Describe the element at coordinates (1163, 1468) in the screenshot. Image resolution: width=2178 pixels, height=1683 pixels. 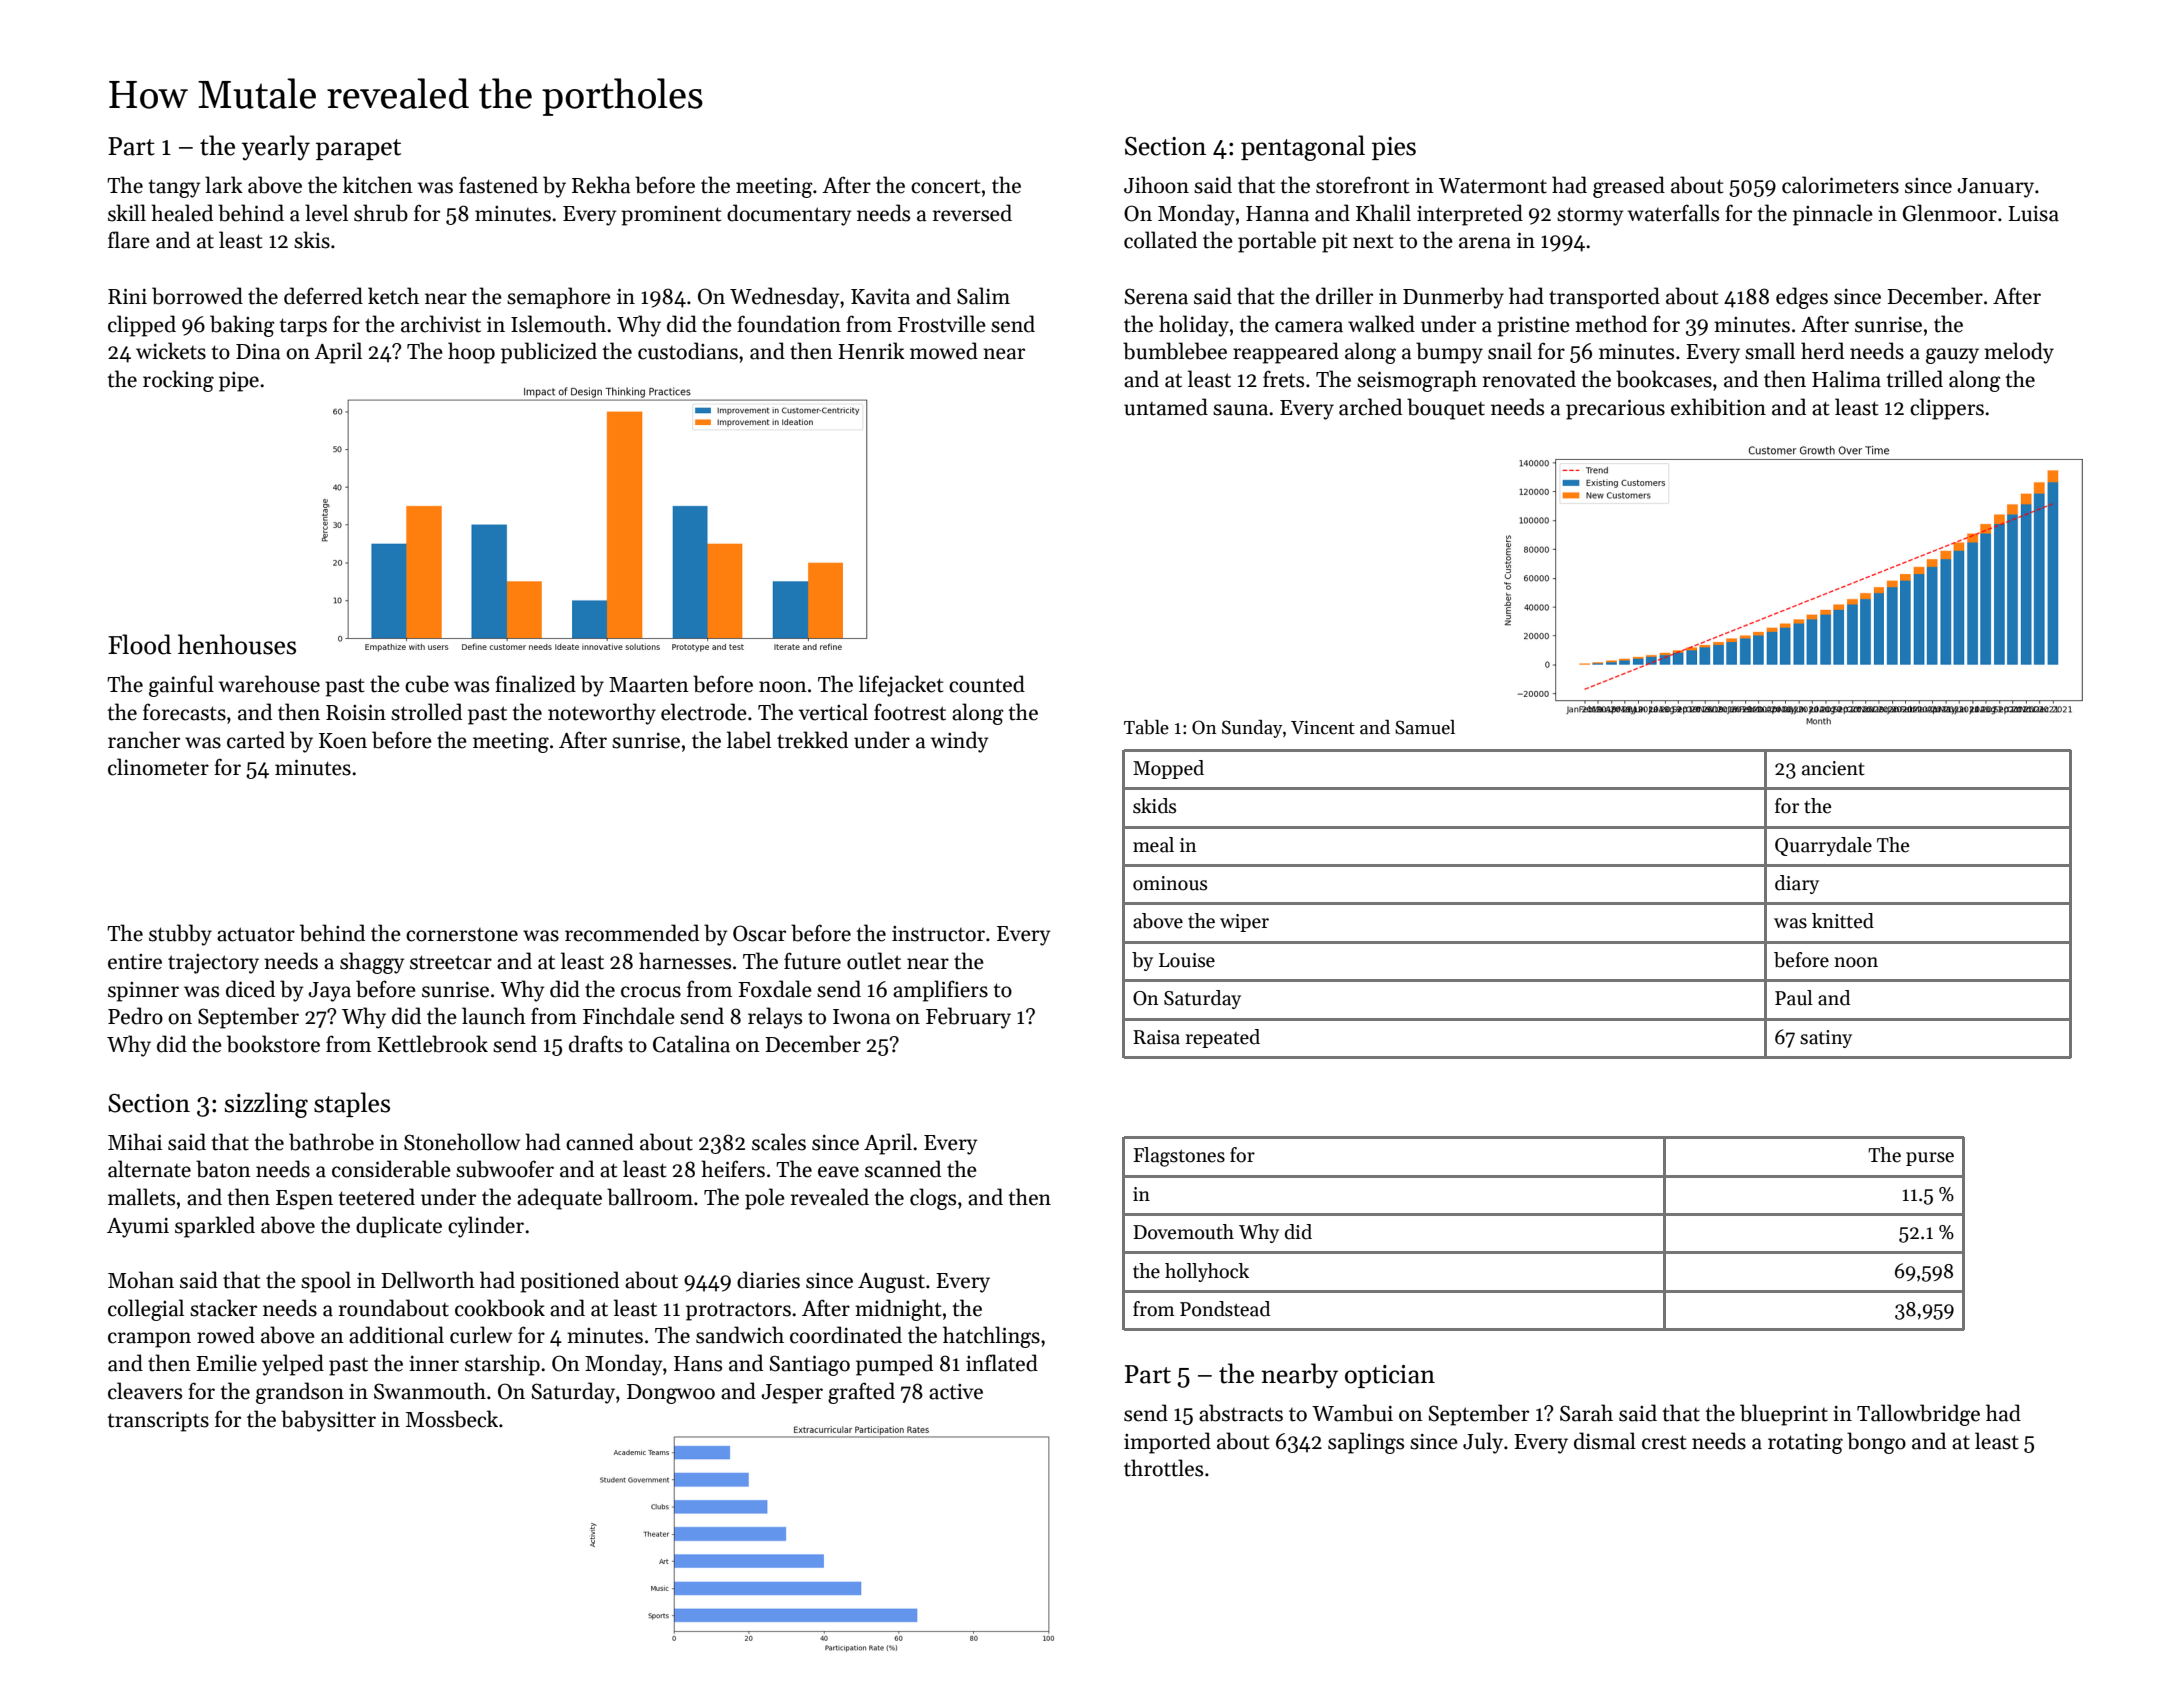
I see `throttles` at that location.
